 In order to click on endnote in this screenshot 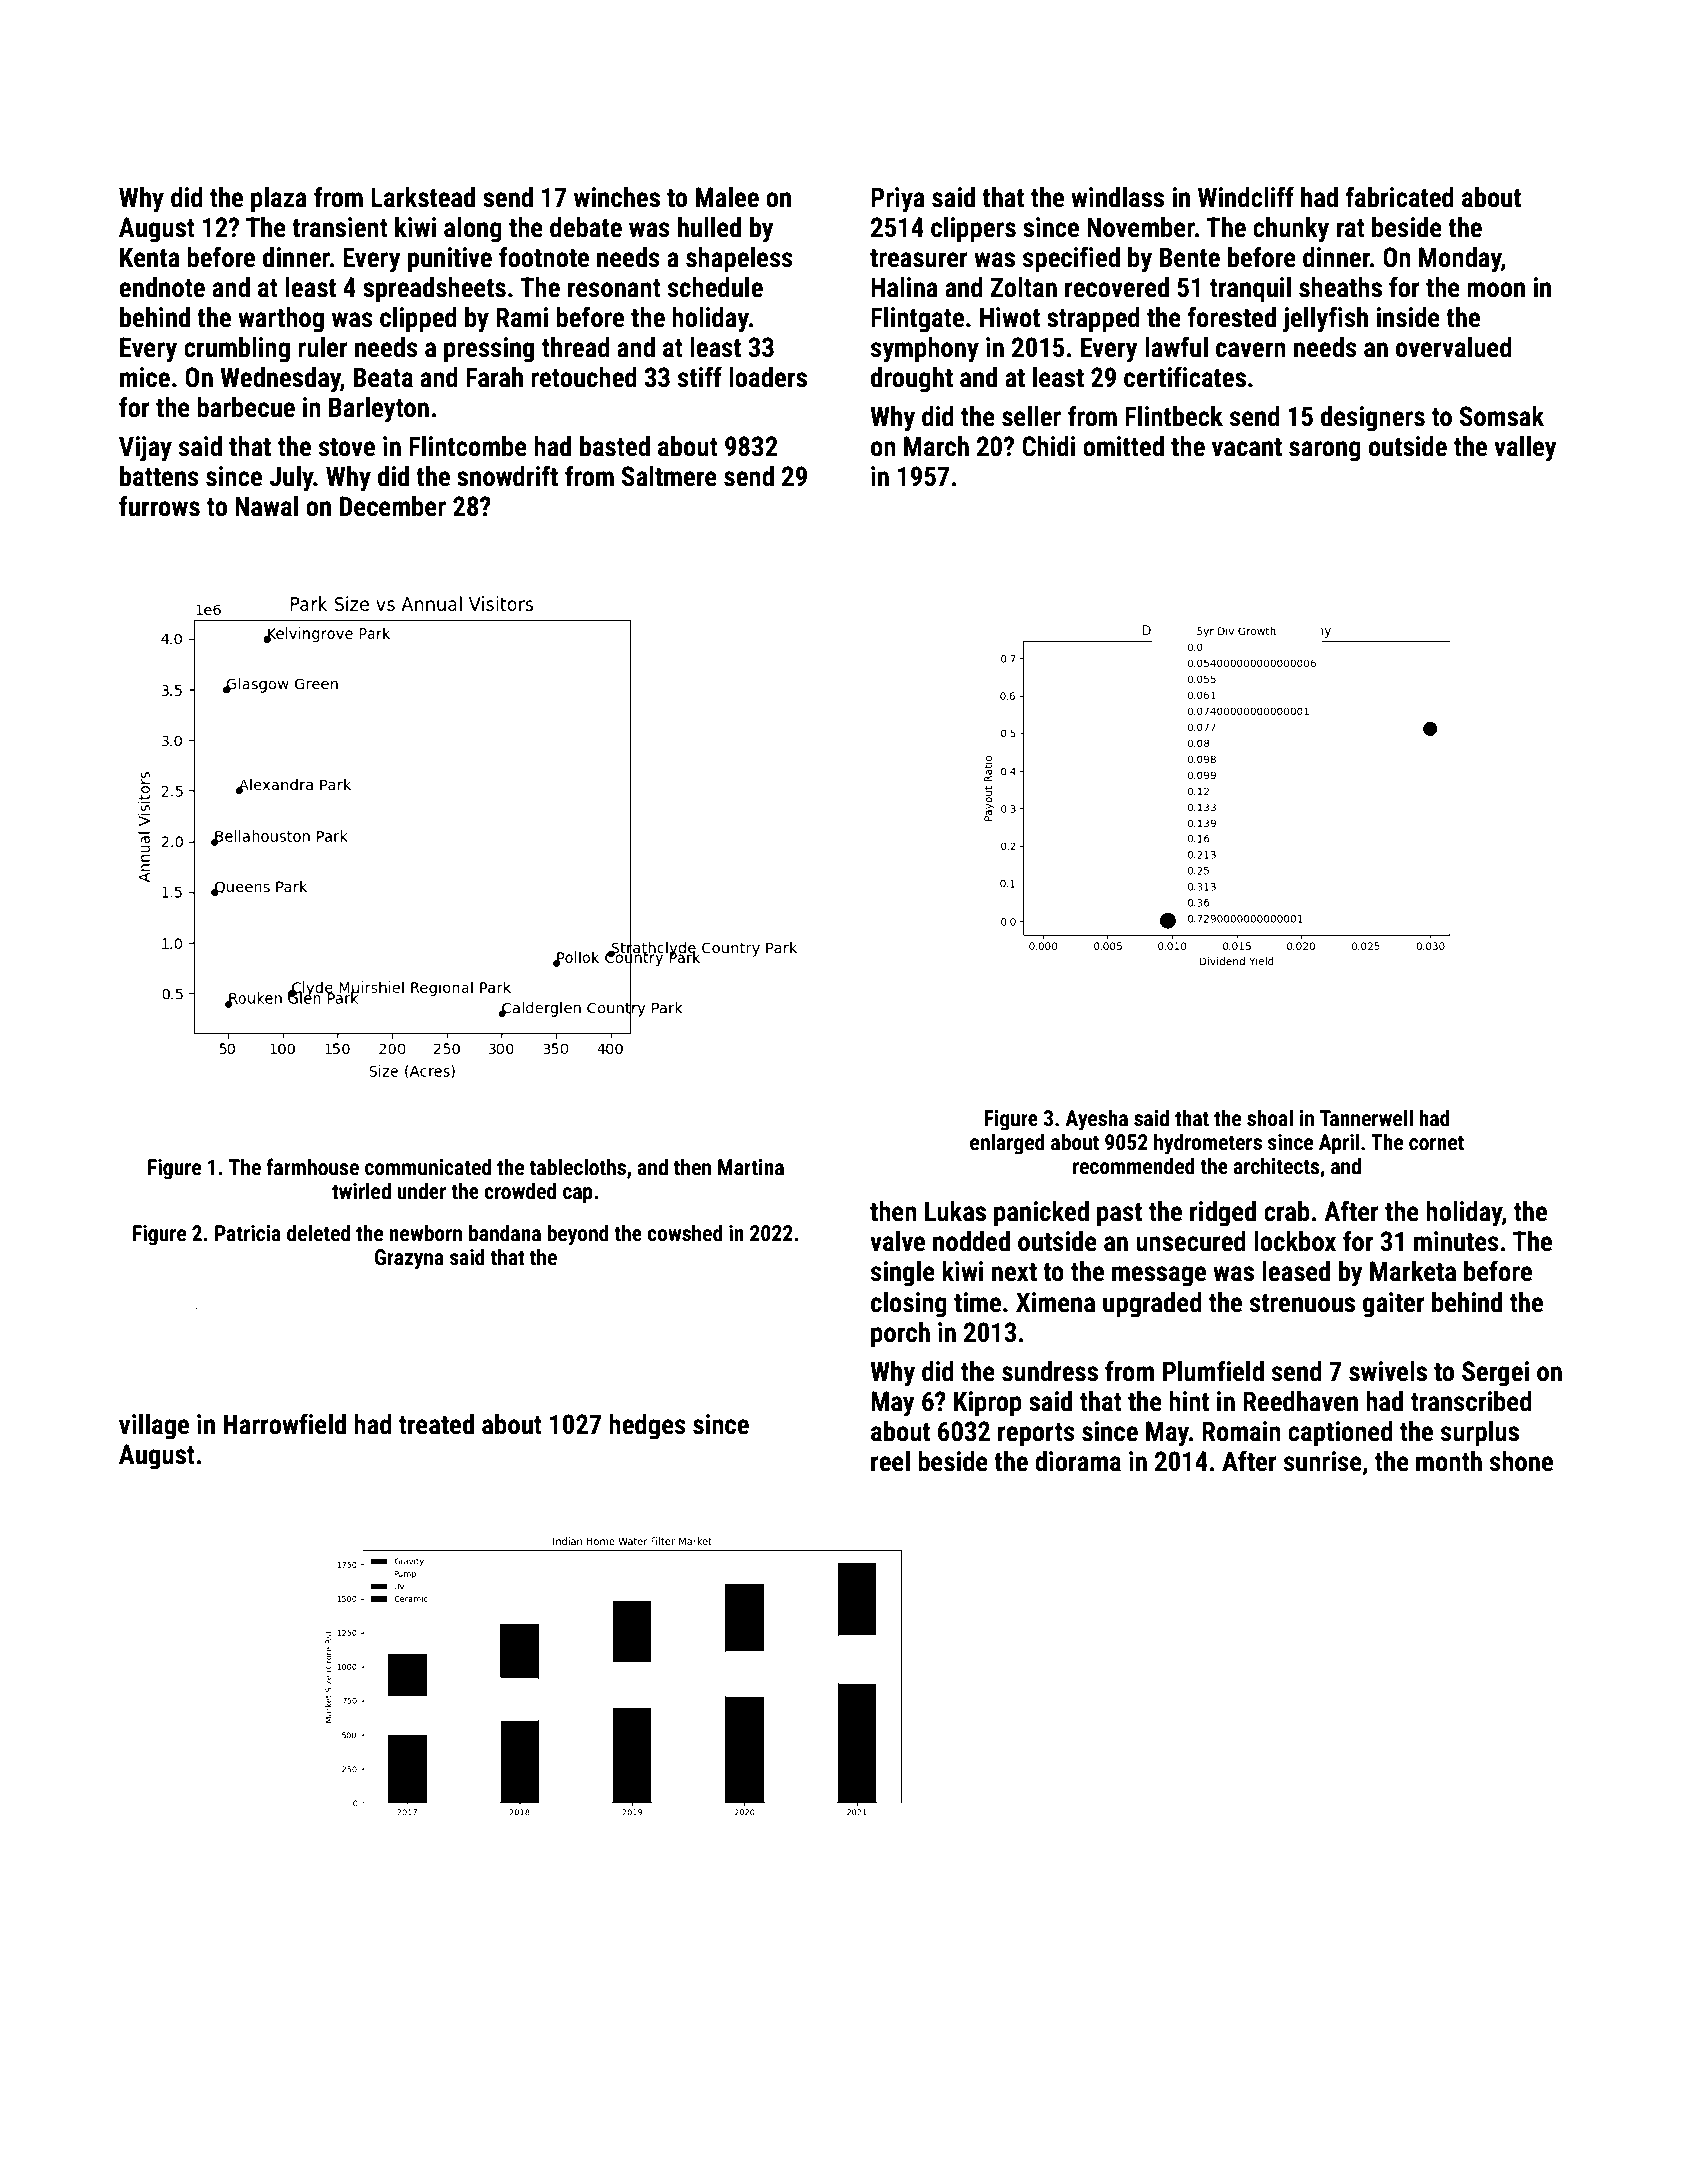, I will do `click(162, 287)`.
